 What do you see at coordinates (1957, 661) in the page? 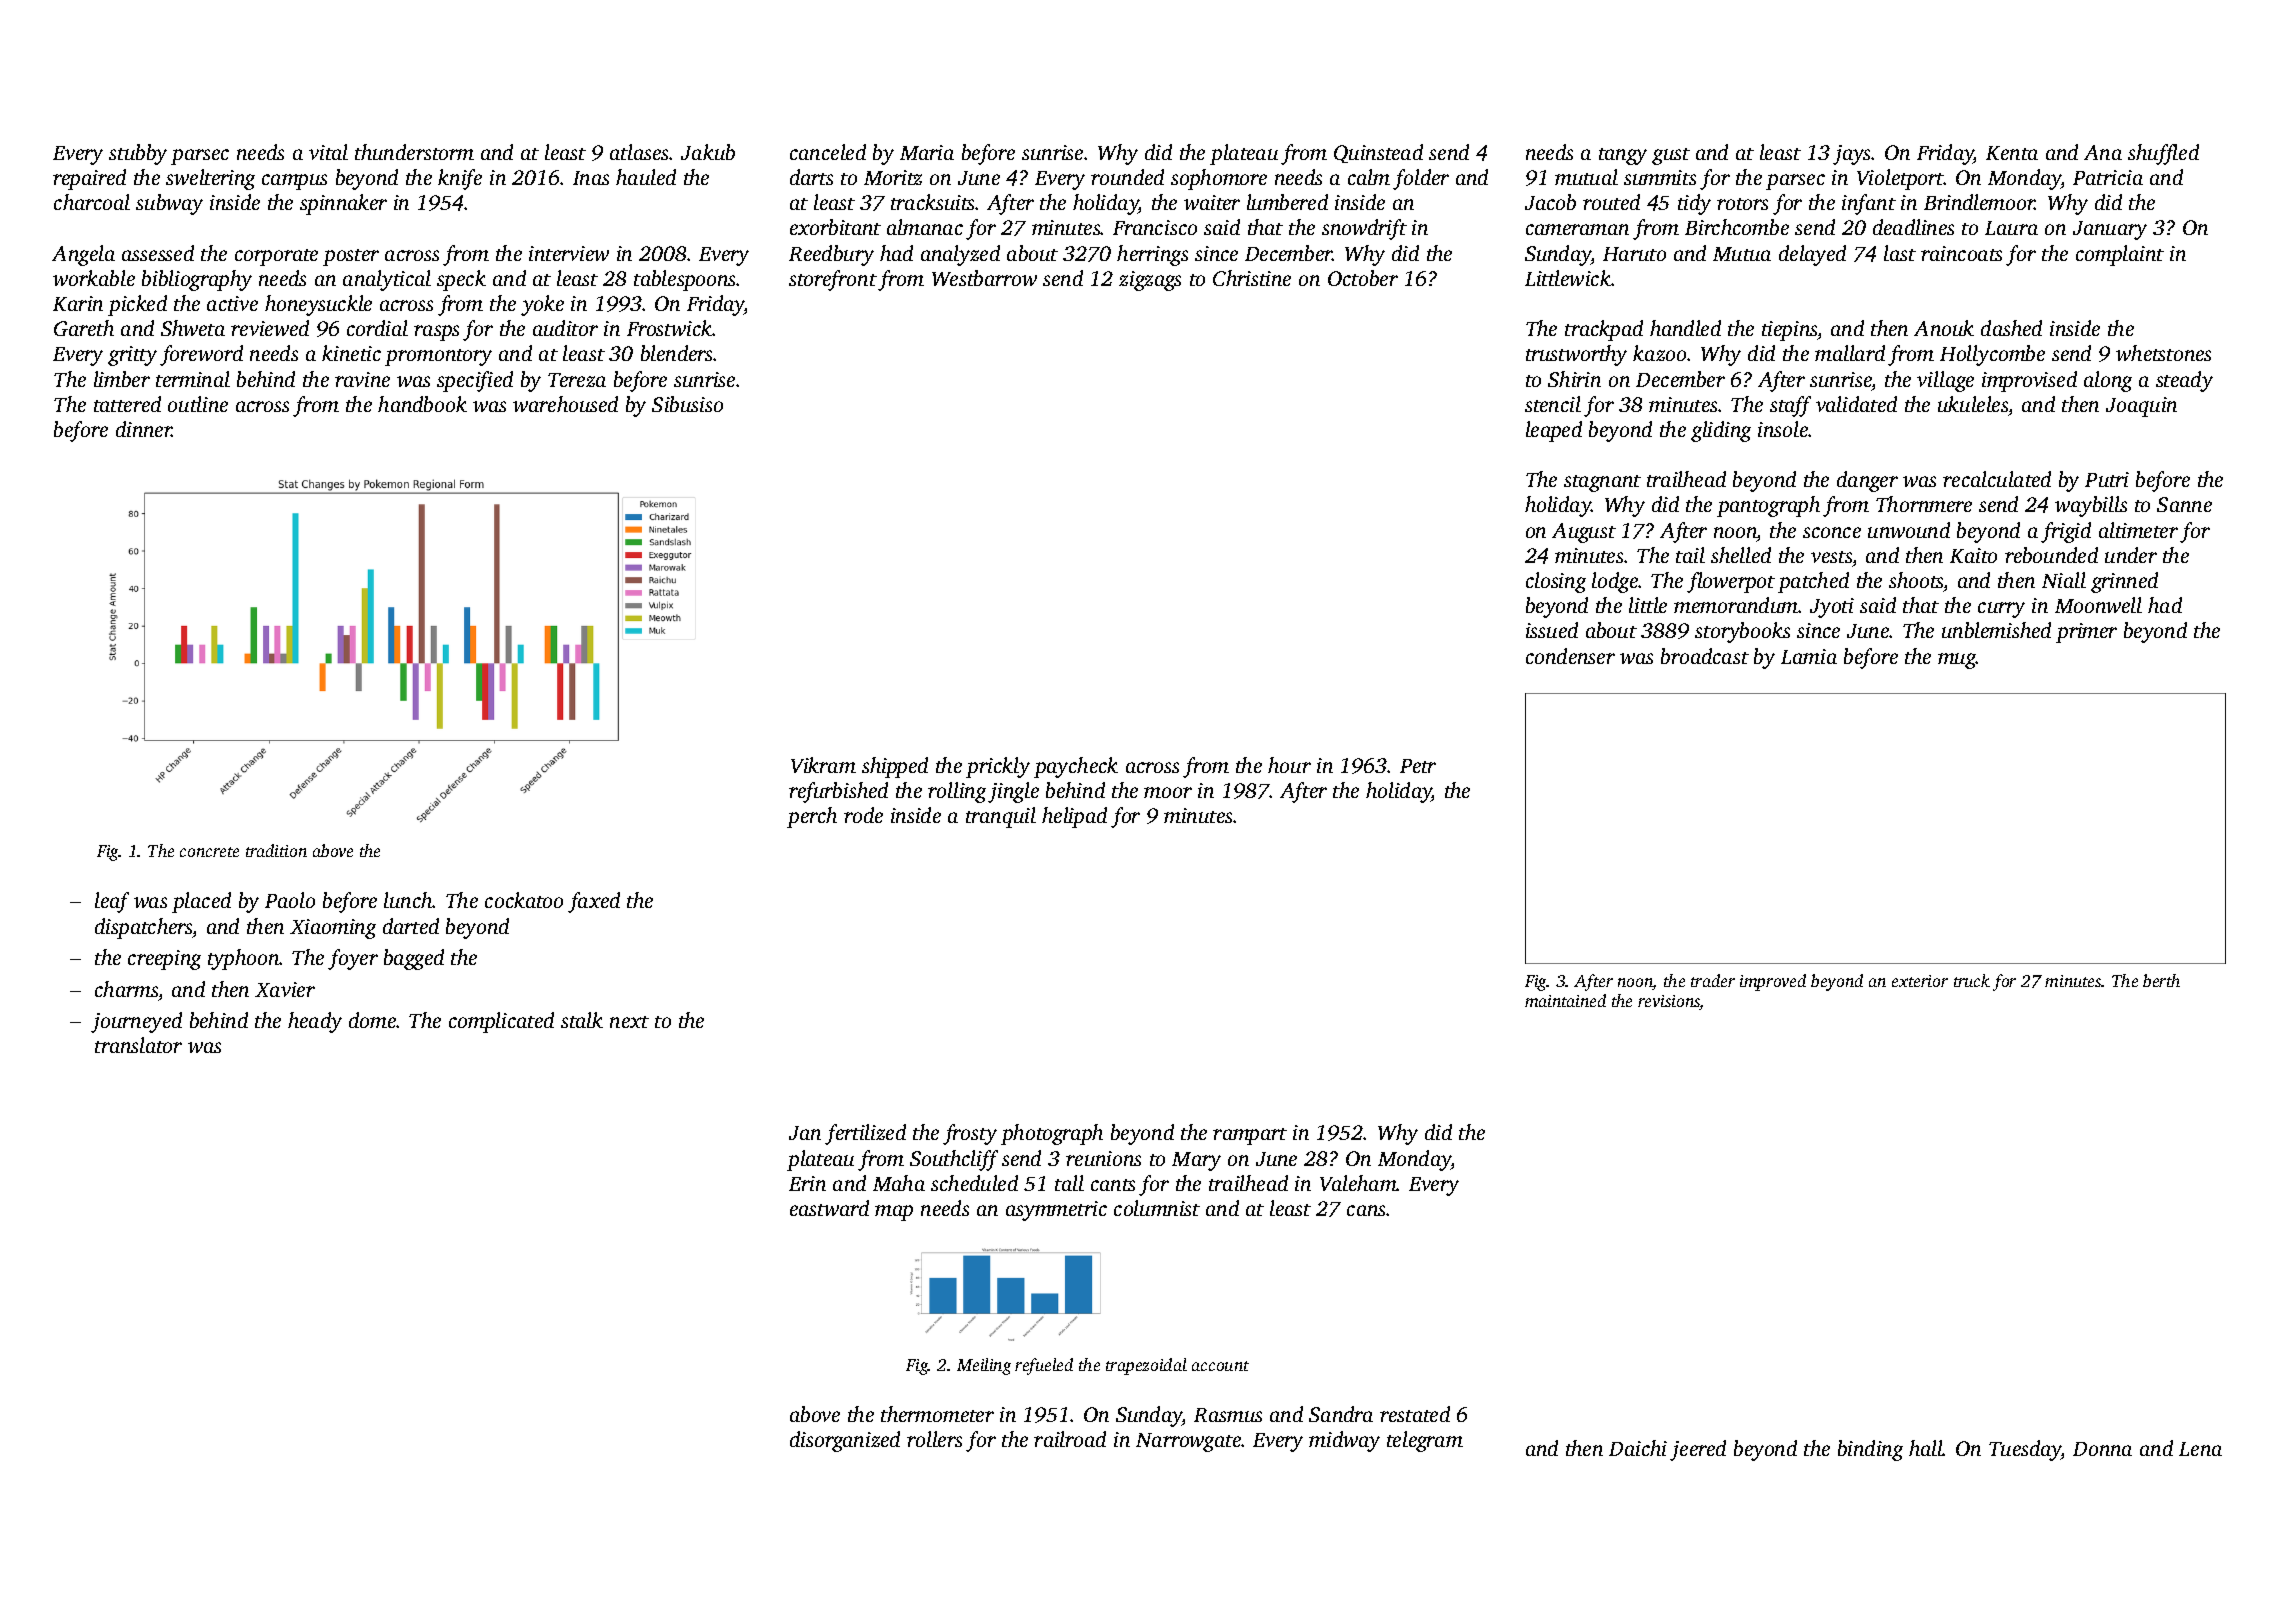
I see `mug` at bounding box center [1957, 661].
